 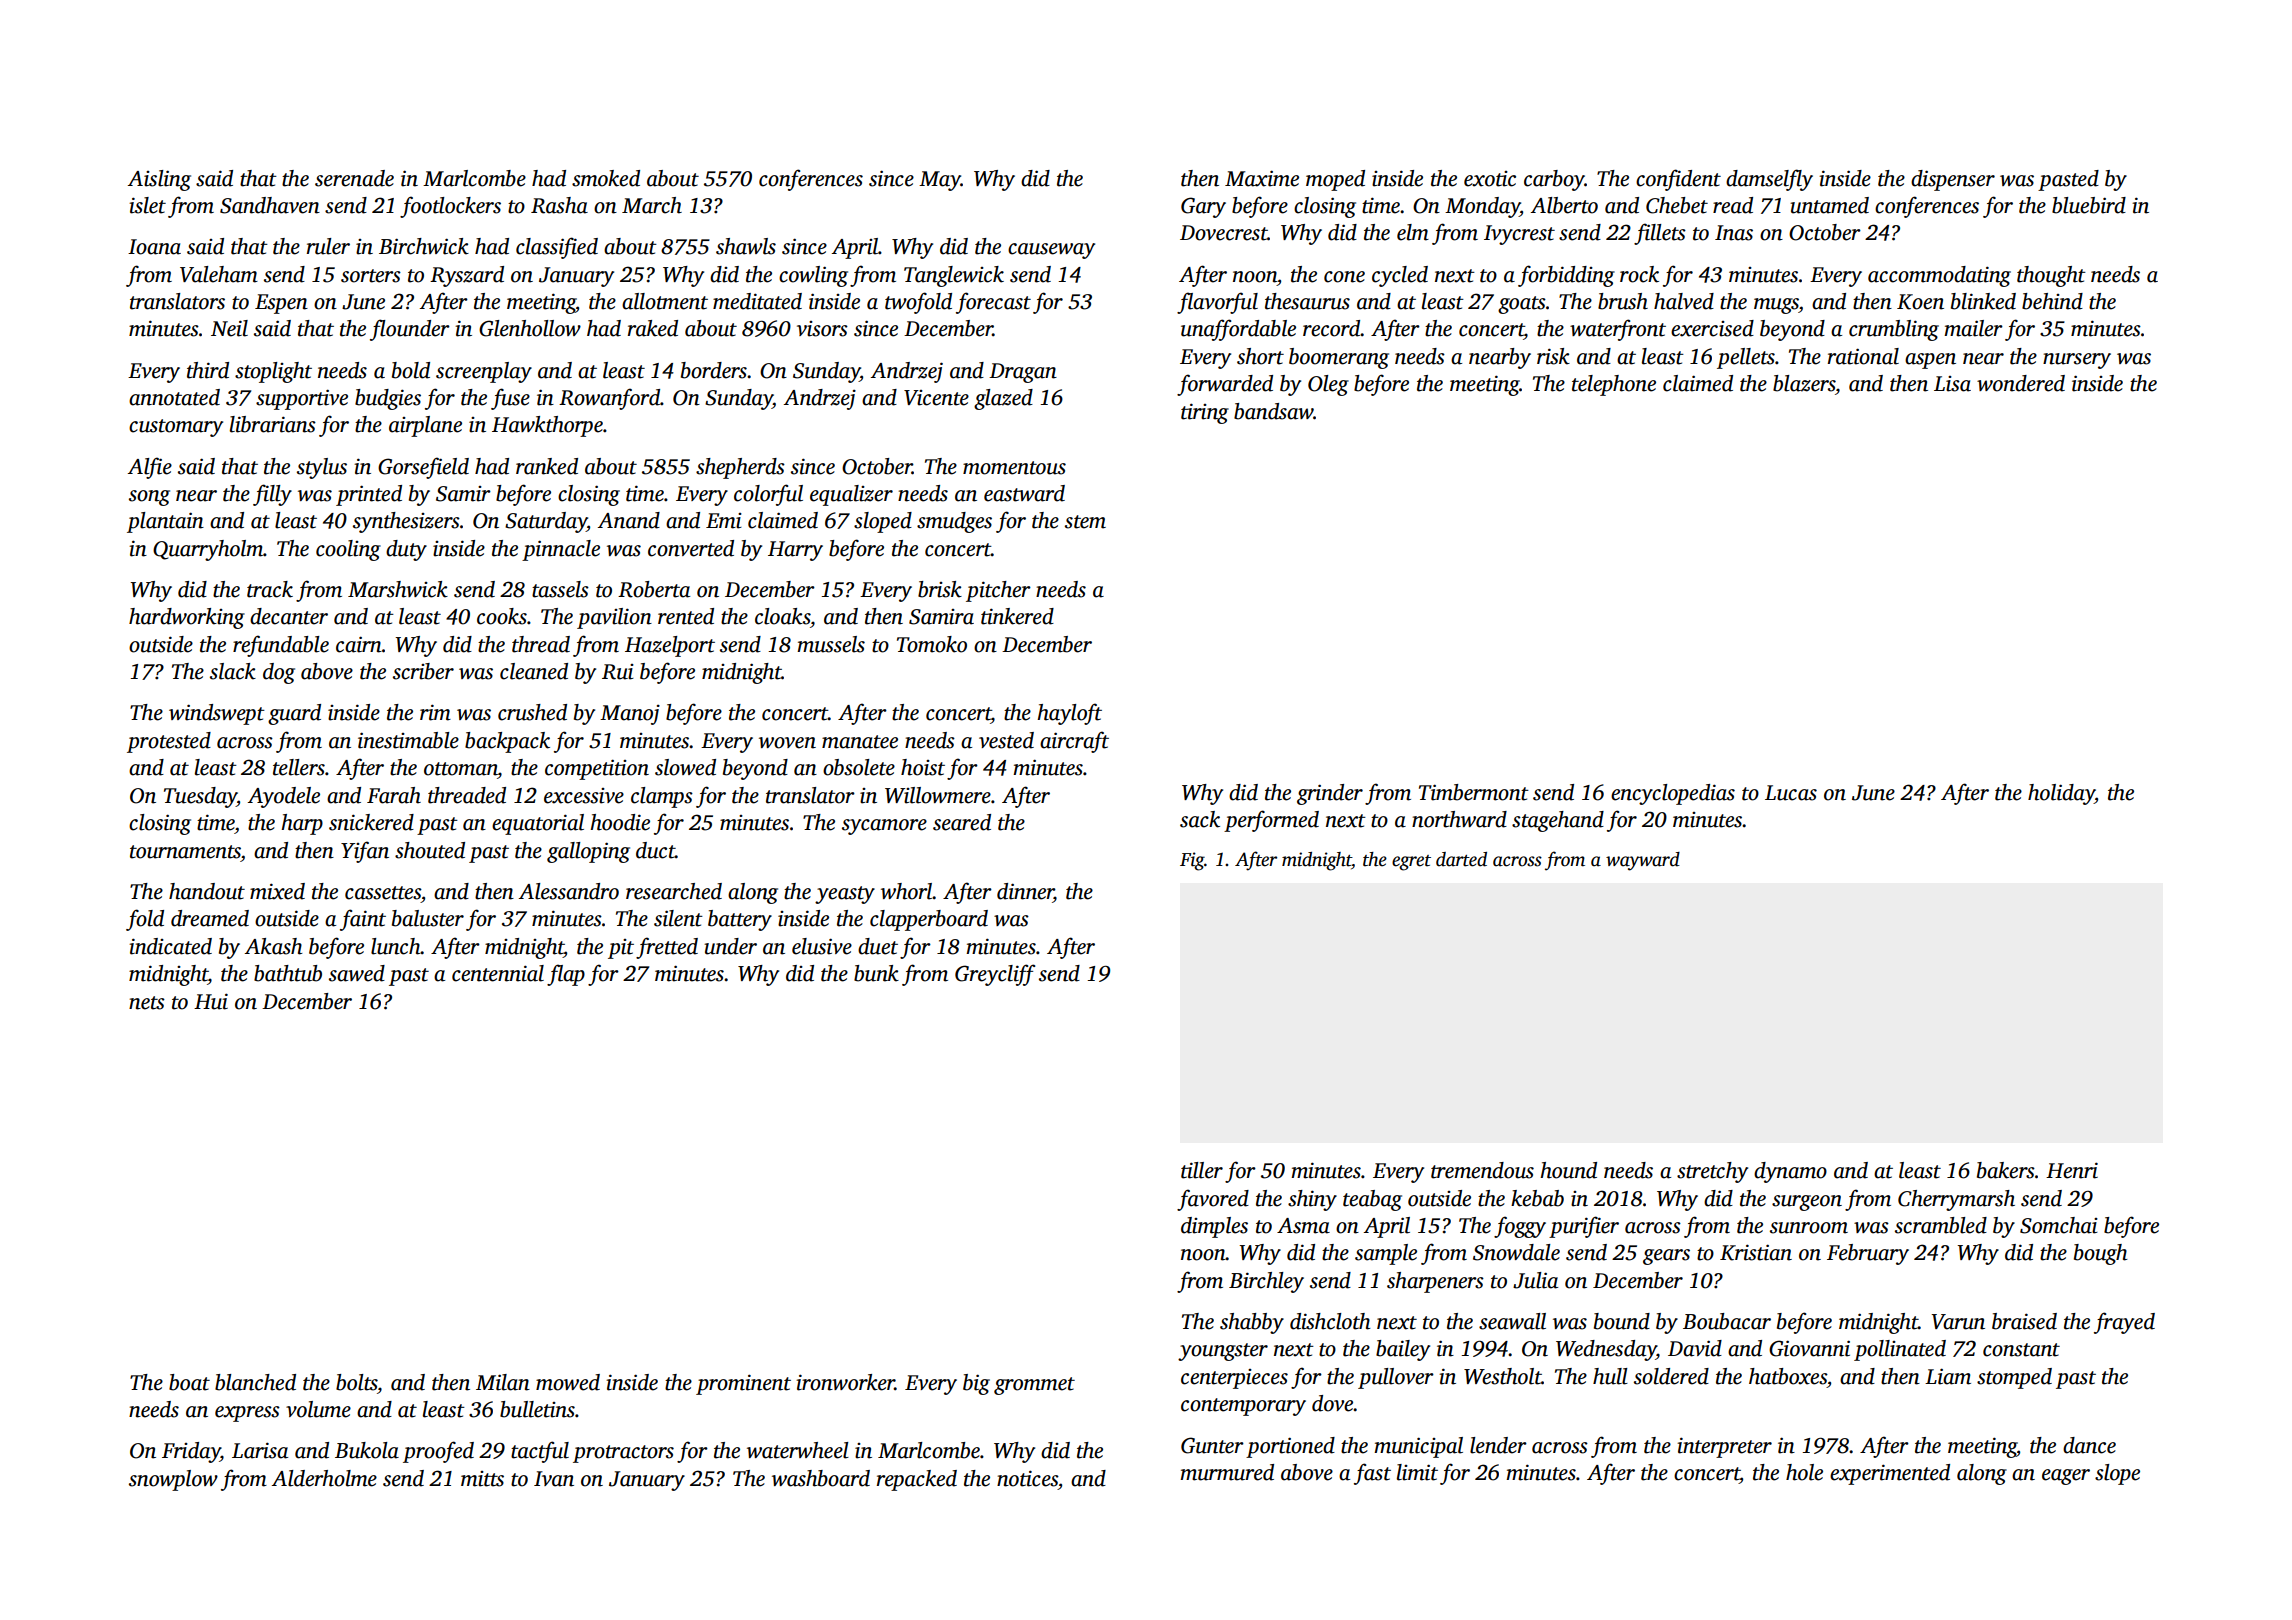 What do you see at coordinates (940, 181) in the page?
I see `May` at bounding box center [940, 181].
